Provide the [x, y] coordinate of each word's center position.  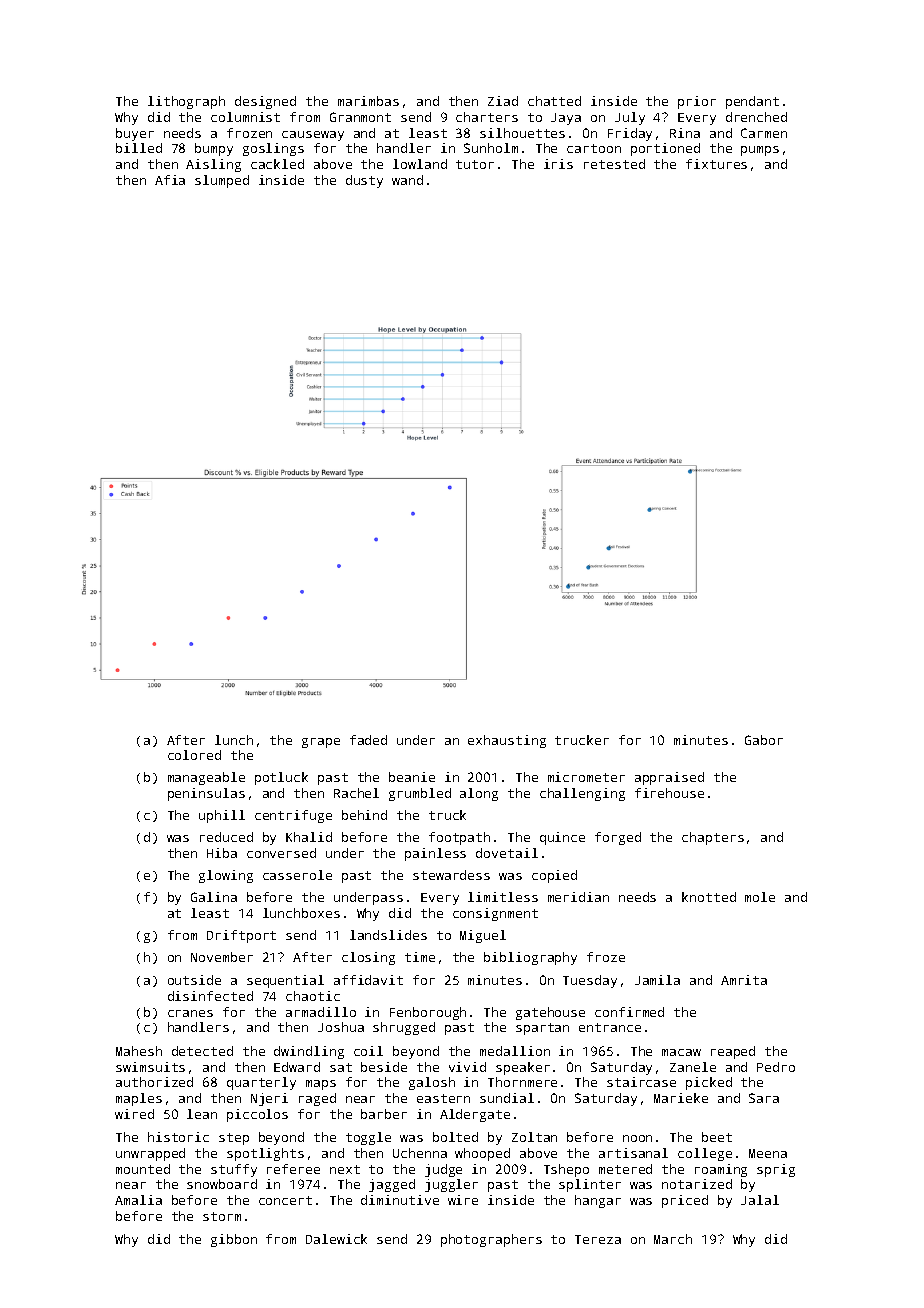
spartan [542, 1029]
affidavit [368, 980]
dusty [364, 181]
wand [407, 180]
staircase [641, 1082]
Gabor [764, 740]
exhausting [507, 741]
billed [139, 148]
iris [558, 164]
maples [139, 1099]
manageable [206, 778]
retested [614, 164]
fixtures [716, 164]
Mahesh [139, 1051]
